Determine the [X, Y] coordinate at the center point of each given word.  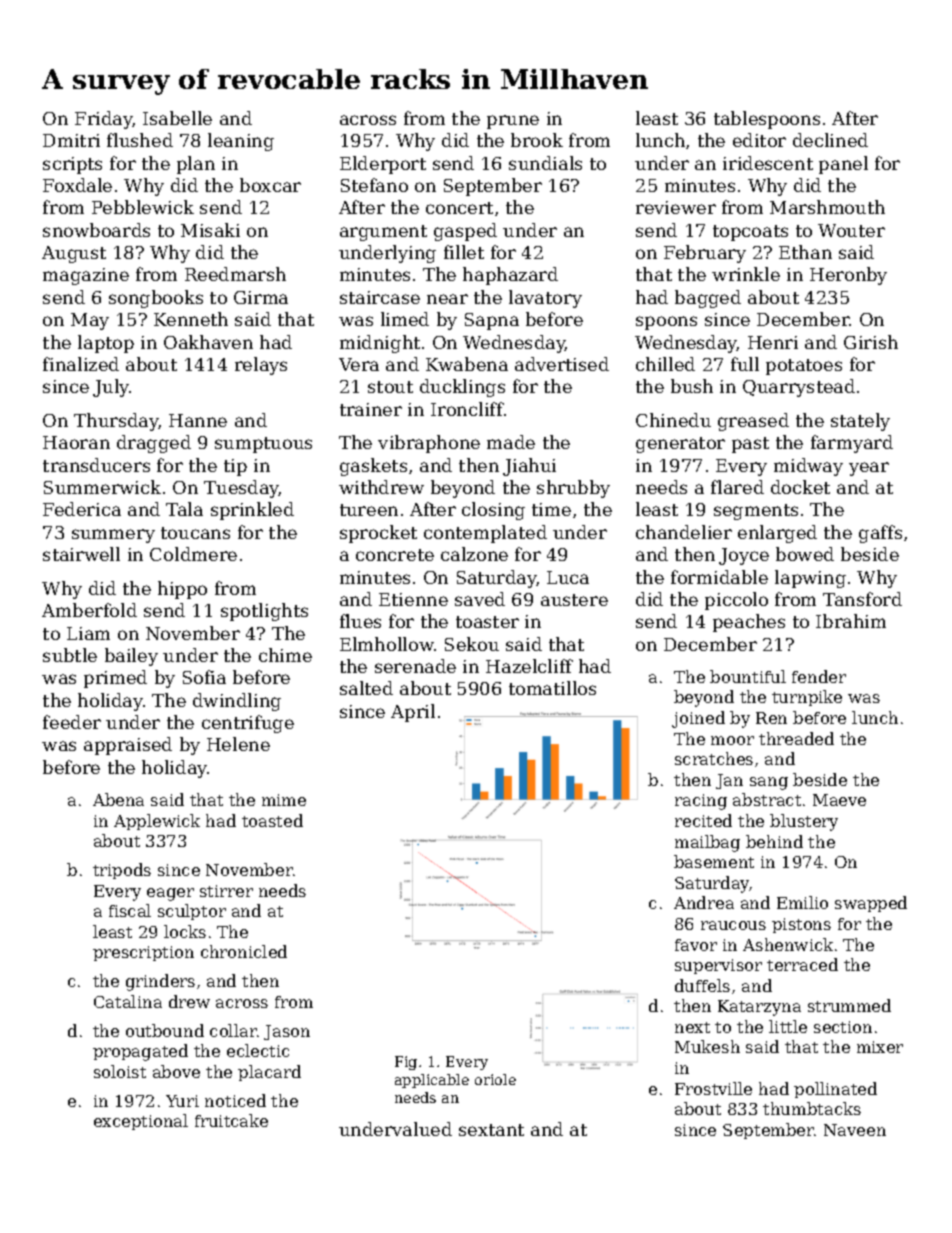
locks [185, 931]
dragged [154, 444]
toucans [195, 533]
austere [574, 600]
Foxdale [77, 185]
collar [233, 1030]
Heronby [848, 276]
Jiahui [529, 467]
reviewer [676, 207]
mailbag [707, 843]
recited [703, 820]
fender [819, 676]
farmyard [852, 444]
